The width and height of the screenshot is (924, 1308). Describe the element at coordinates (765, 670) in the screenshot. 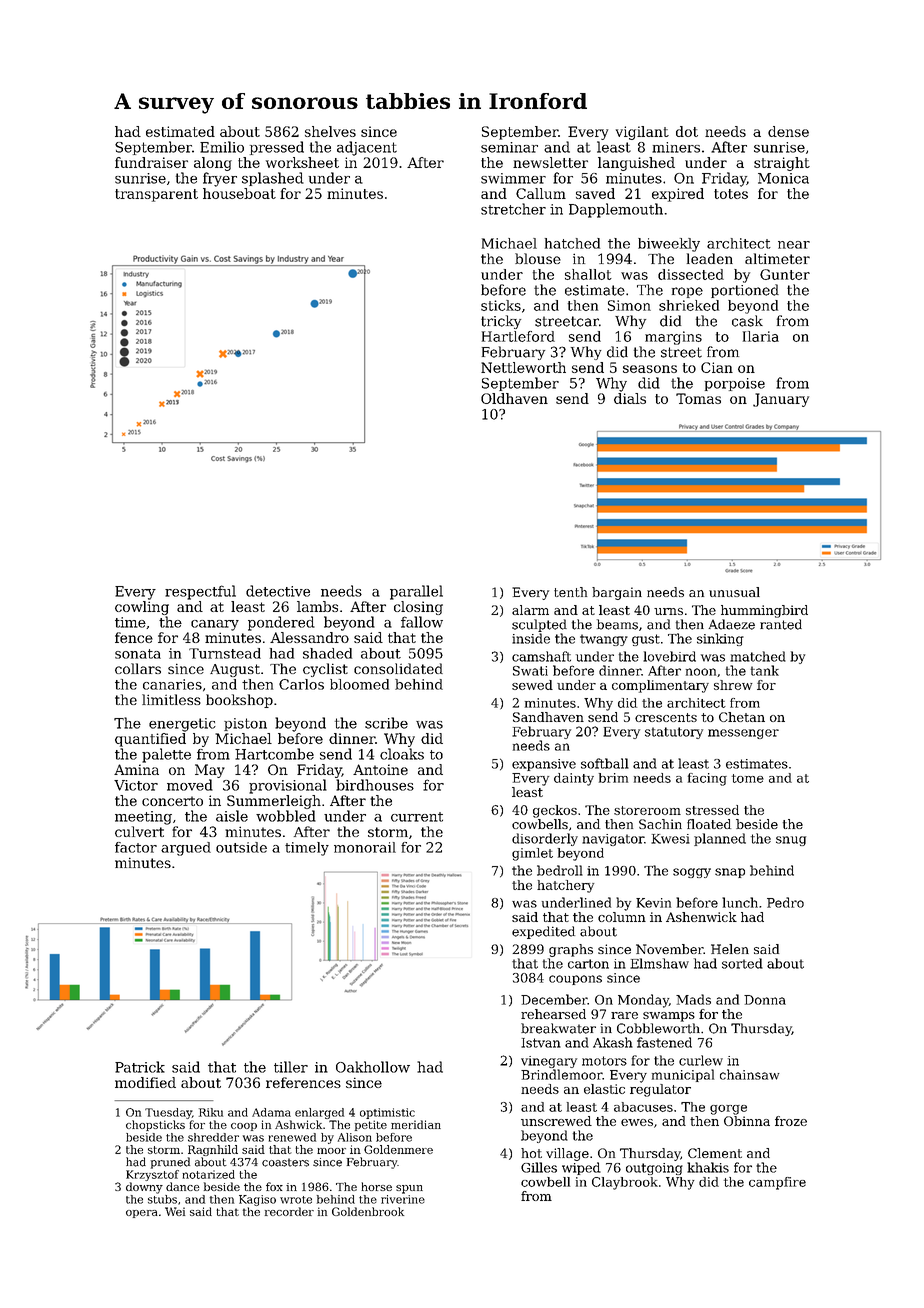

I see `tank` at that location.
